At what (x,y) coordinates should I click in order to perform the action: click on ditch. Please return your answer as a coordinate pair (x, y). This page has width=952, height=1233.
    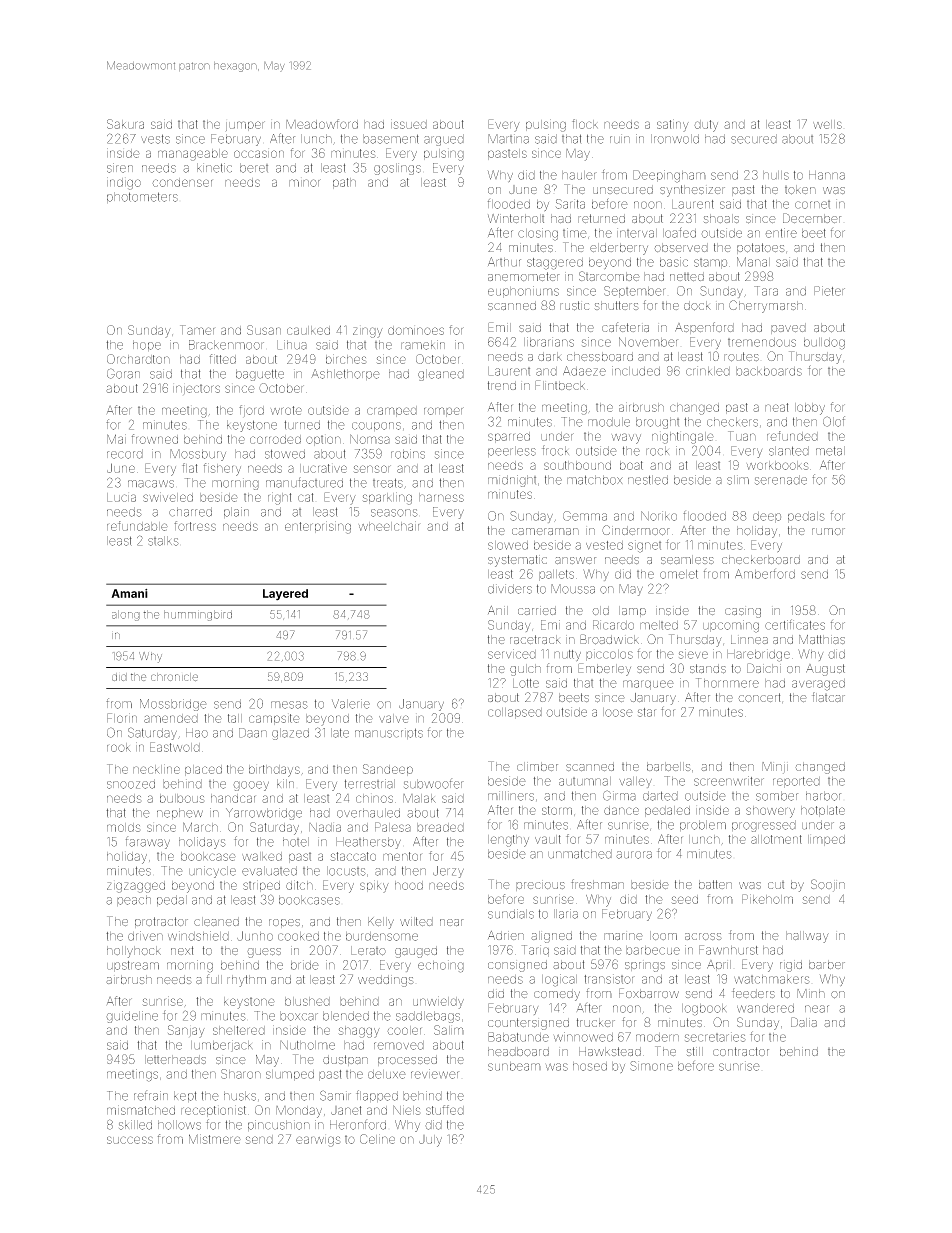
    Looking at the image, I should click on (299, 885).
